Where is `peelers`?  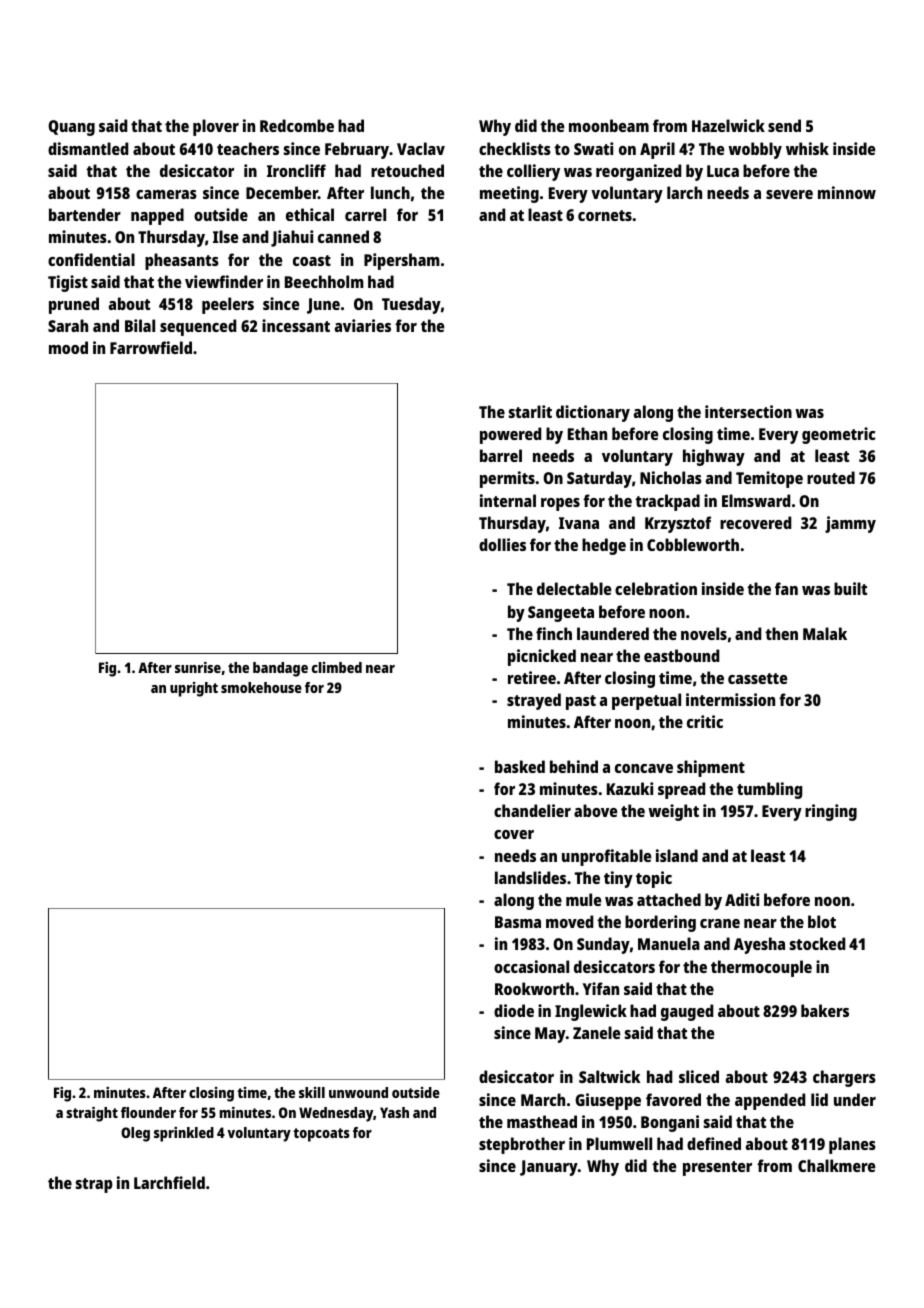
peelers is located at coordinates (228, 305).
